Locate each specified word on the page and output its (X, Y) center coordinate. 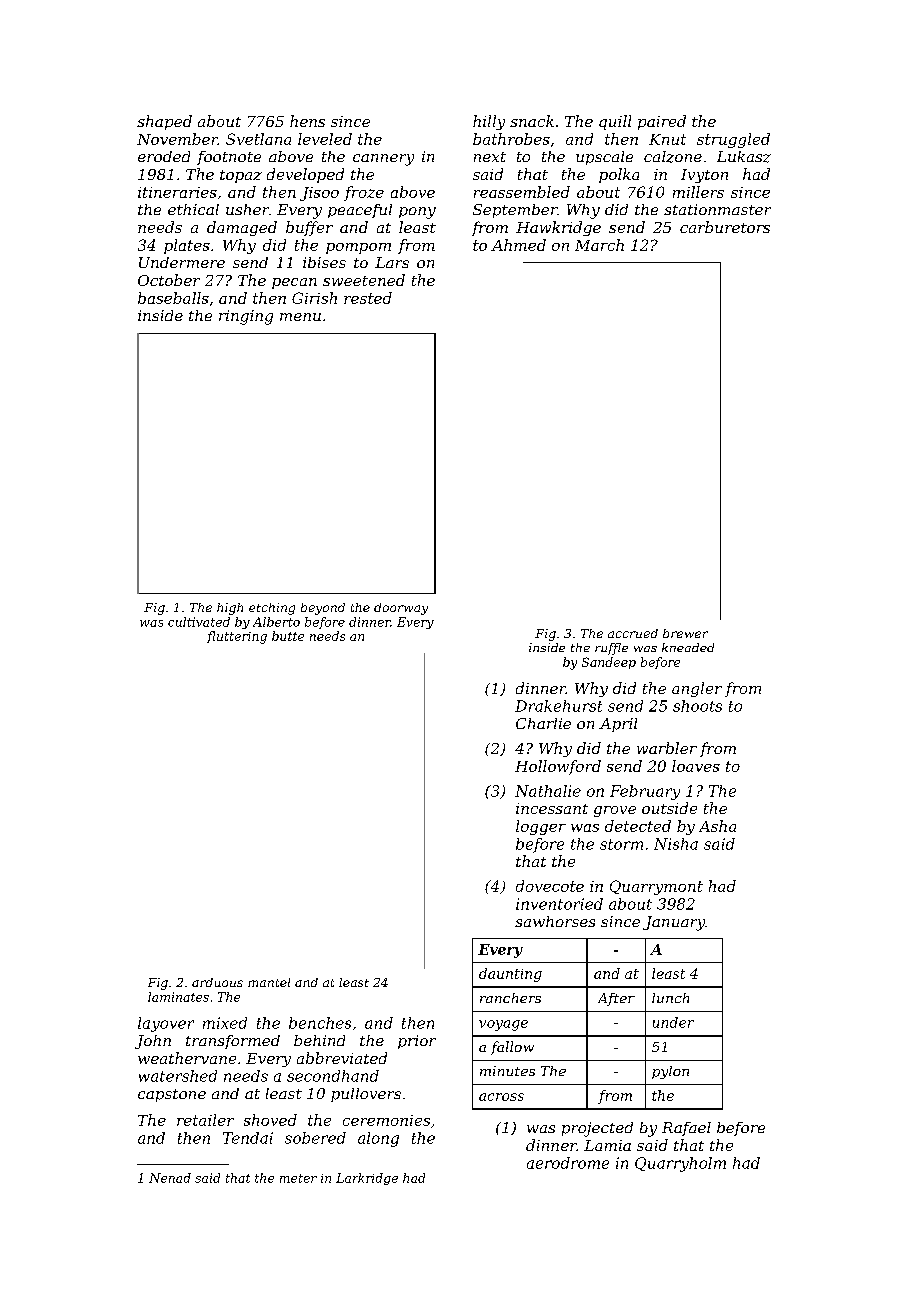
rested (368, 298)
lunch (670, 998)
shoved (270, 1120)
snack (532, 121)
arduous (217, 982)
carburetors (725, 227)
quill (615, 122)
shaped (164, 122)
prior (417, 1042)
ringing (246, 317)
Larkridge (367, 1179)
